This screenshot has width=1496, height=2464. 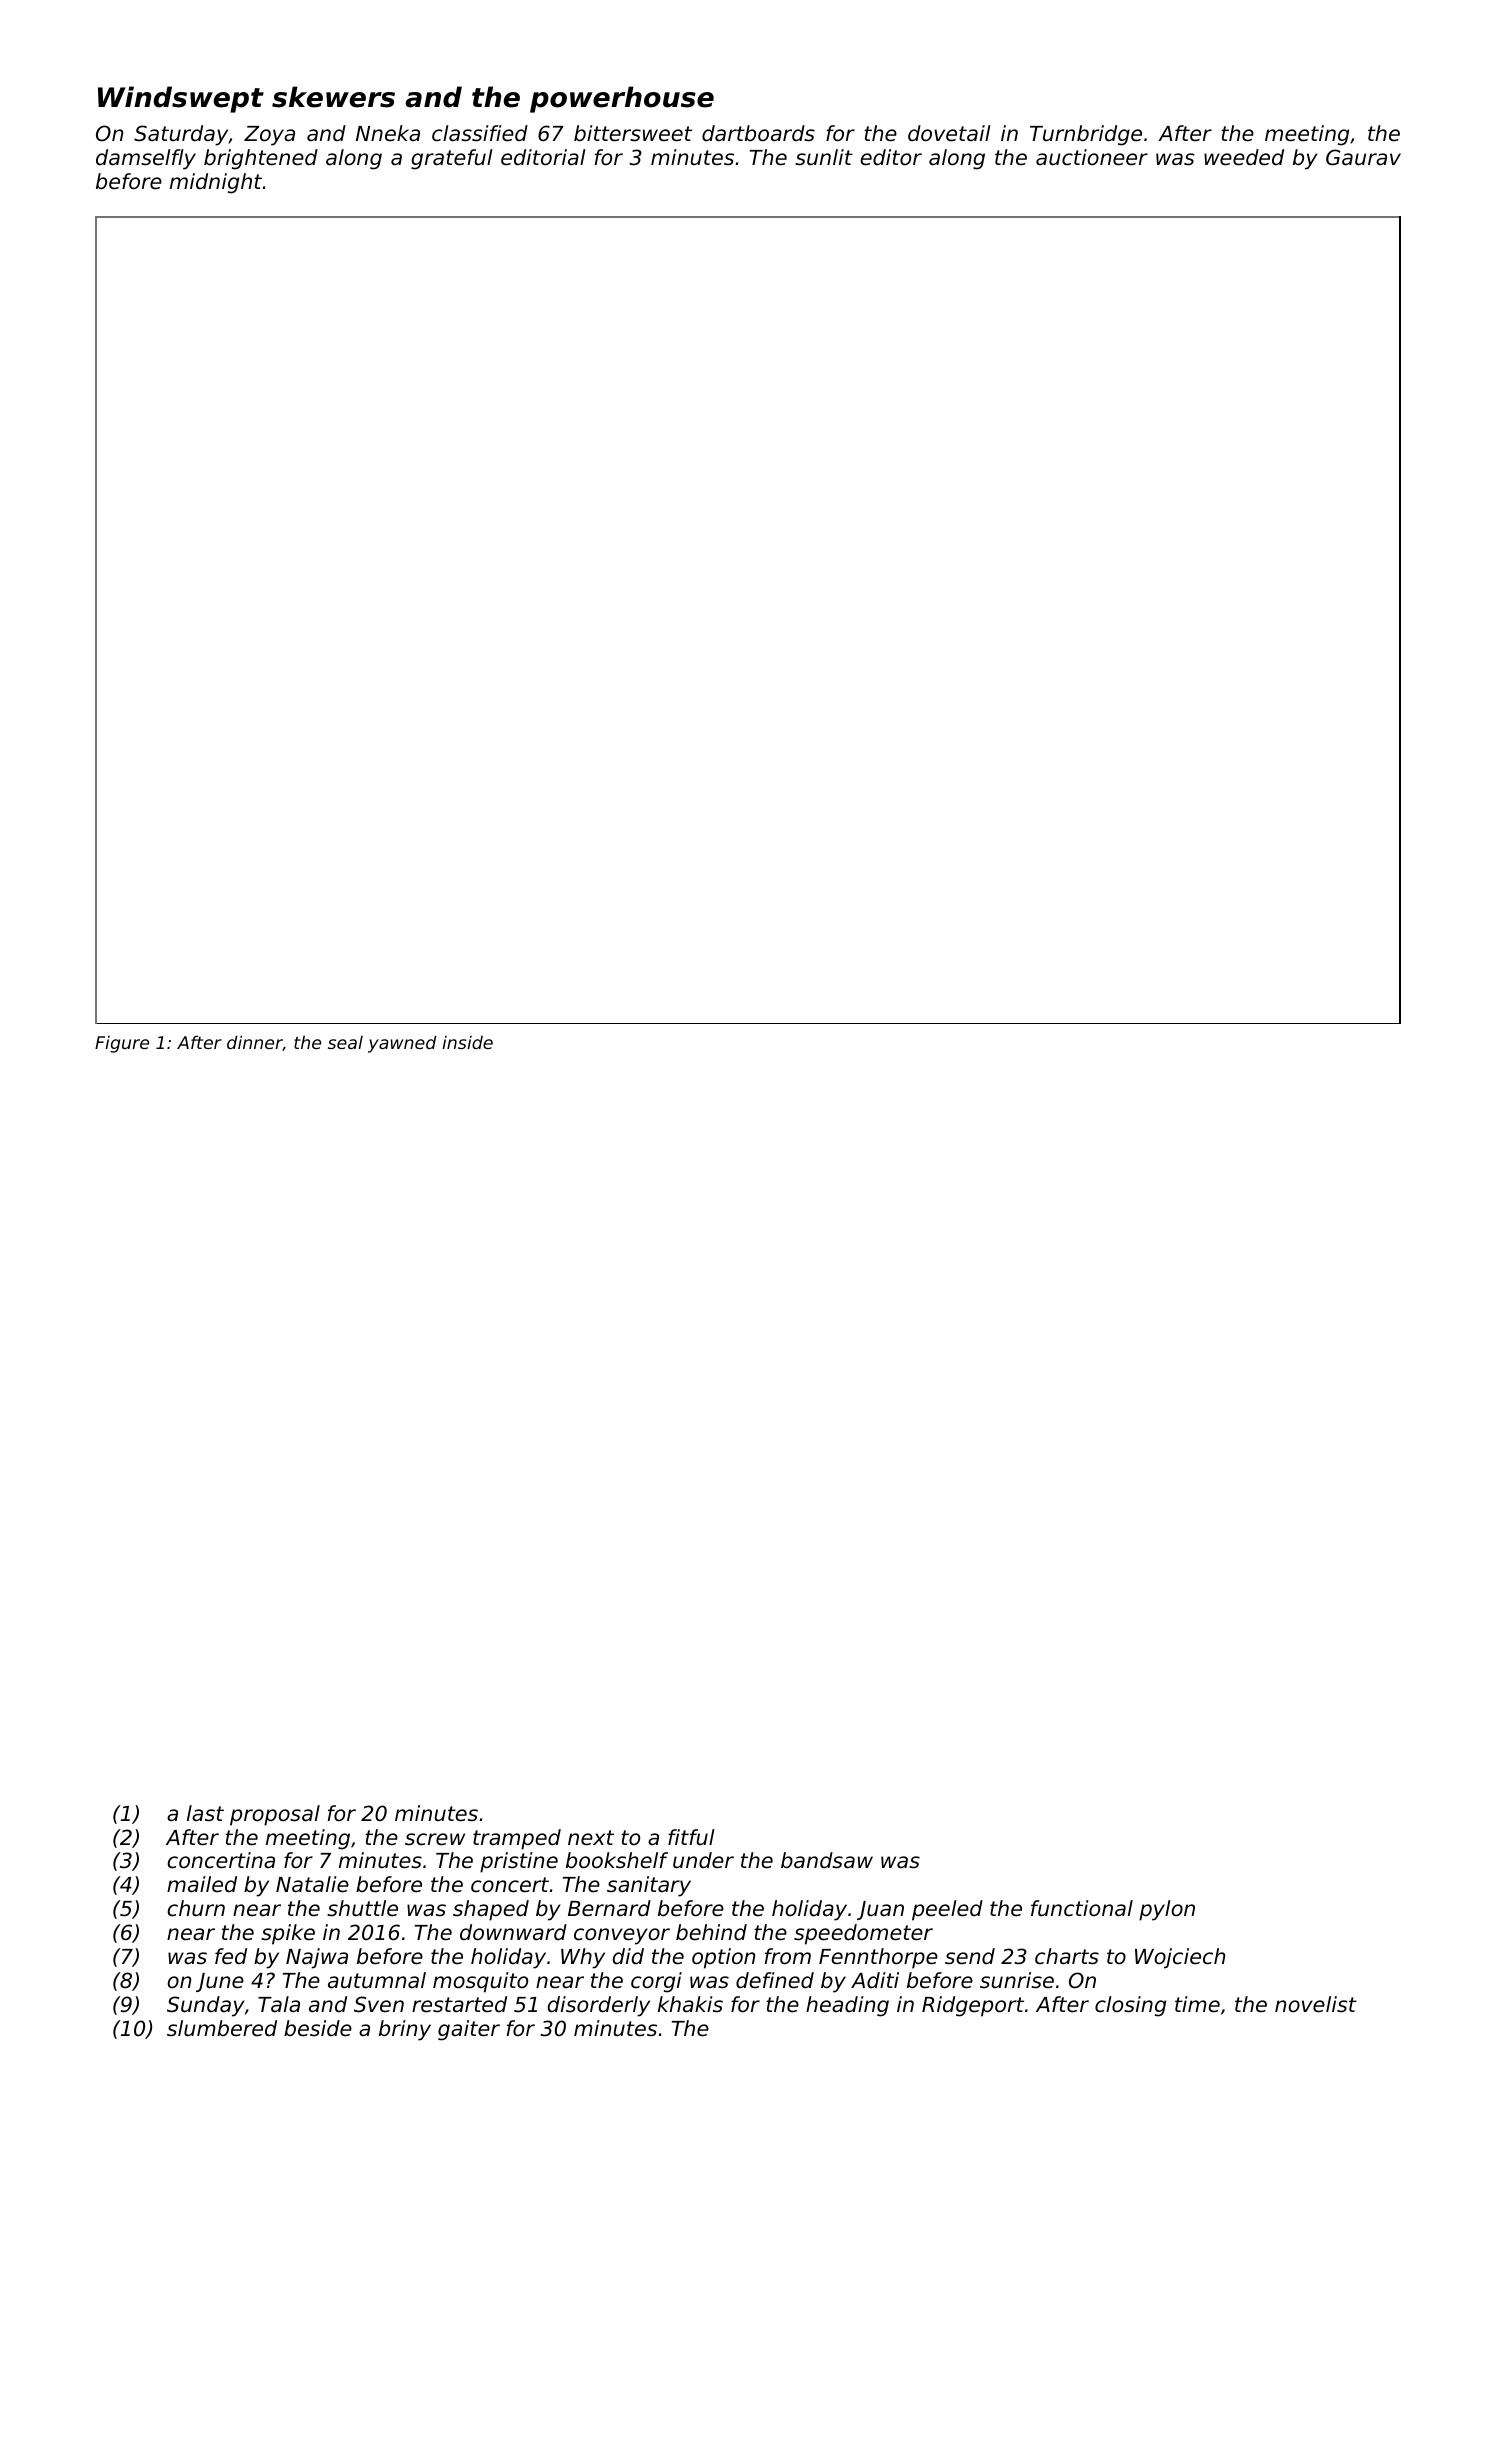 What do you see at coordinates (1363, 157) in the screenshot?
I see `Gaurav` at bounding box center [1363, 157].
